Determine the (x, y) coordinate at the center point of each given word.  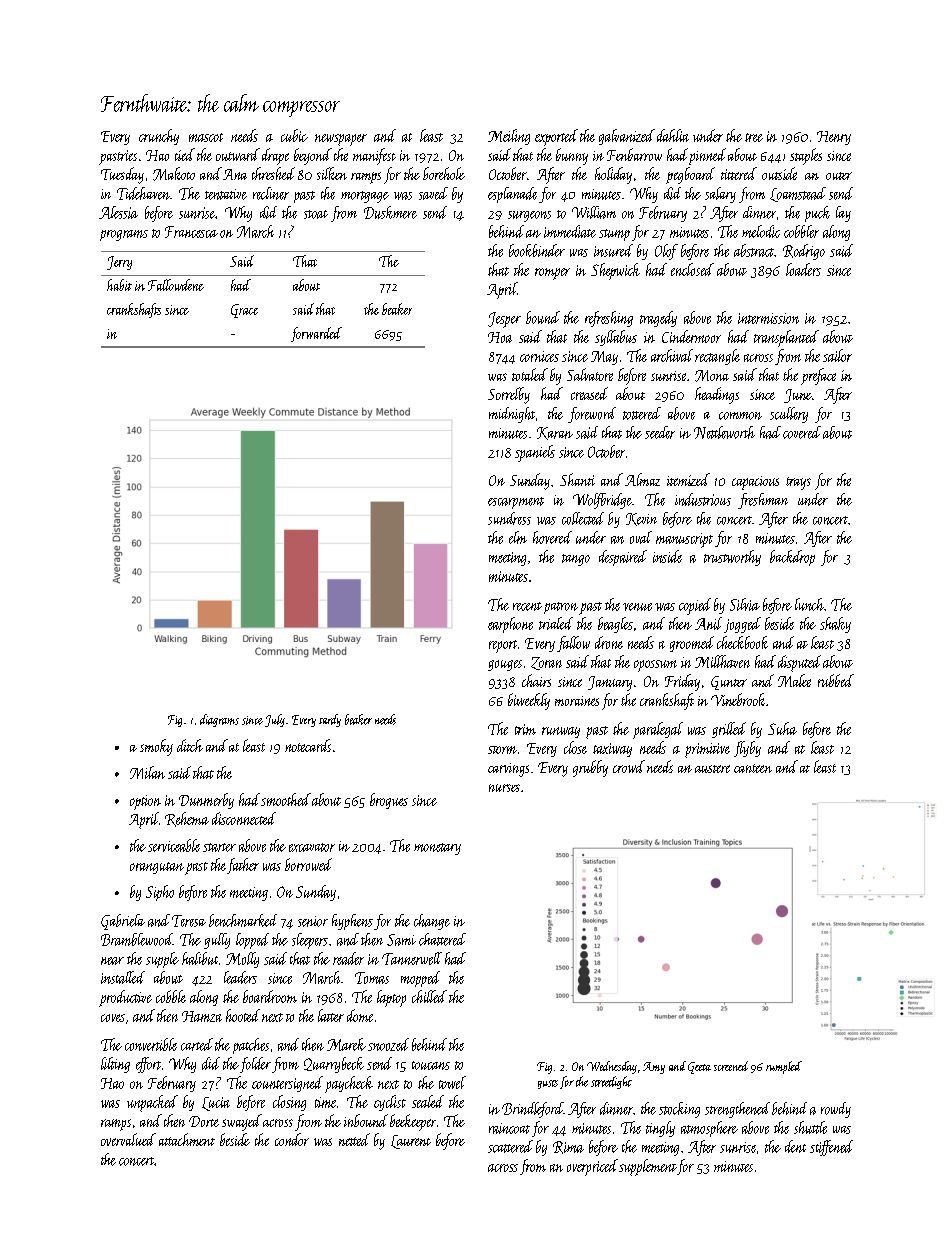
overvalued (128, 1139)
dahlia (673, 135)
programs (124, 235)
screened (731, 1066)
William (594, 212)
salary (720, 195)
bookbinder (537, 250)
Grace (244, 311)
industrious (703, 499)
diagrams (219, 720)
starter (219, 847)
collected (583, 518)
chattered (442, 939)
